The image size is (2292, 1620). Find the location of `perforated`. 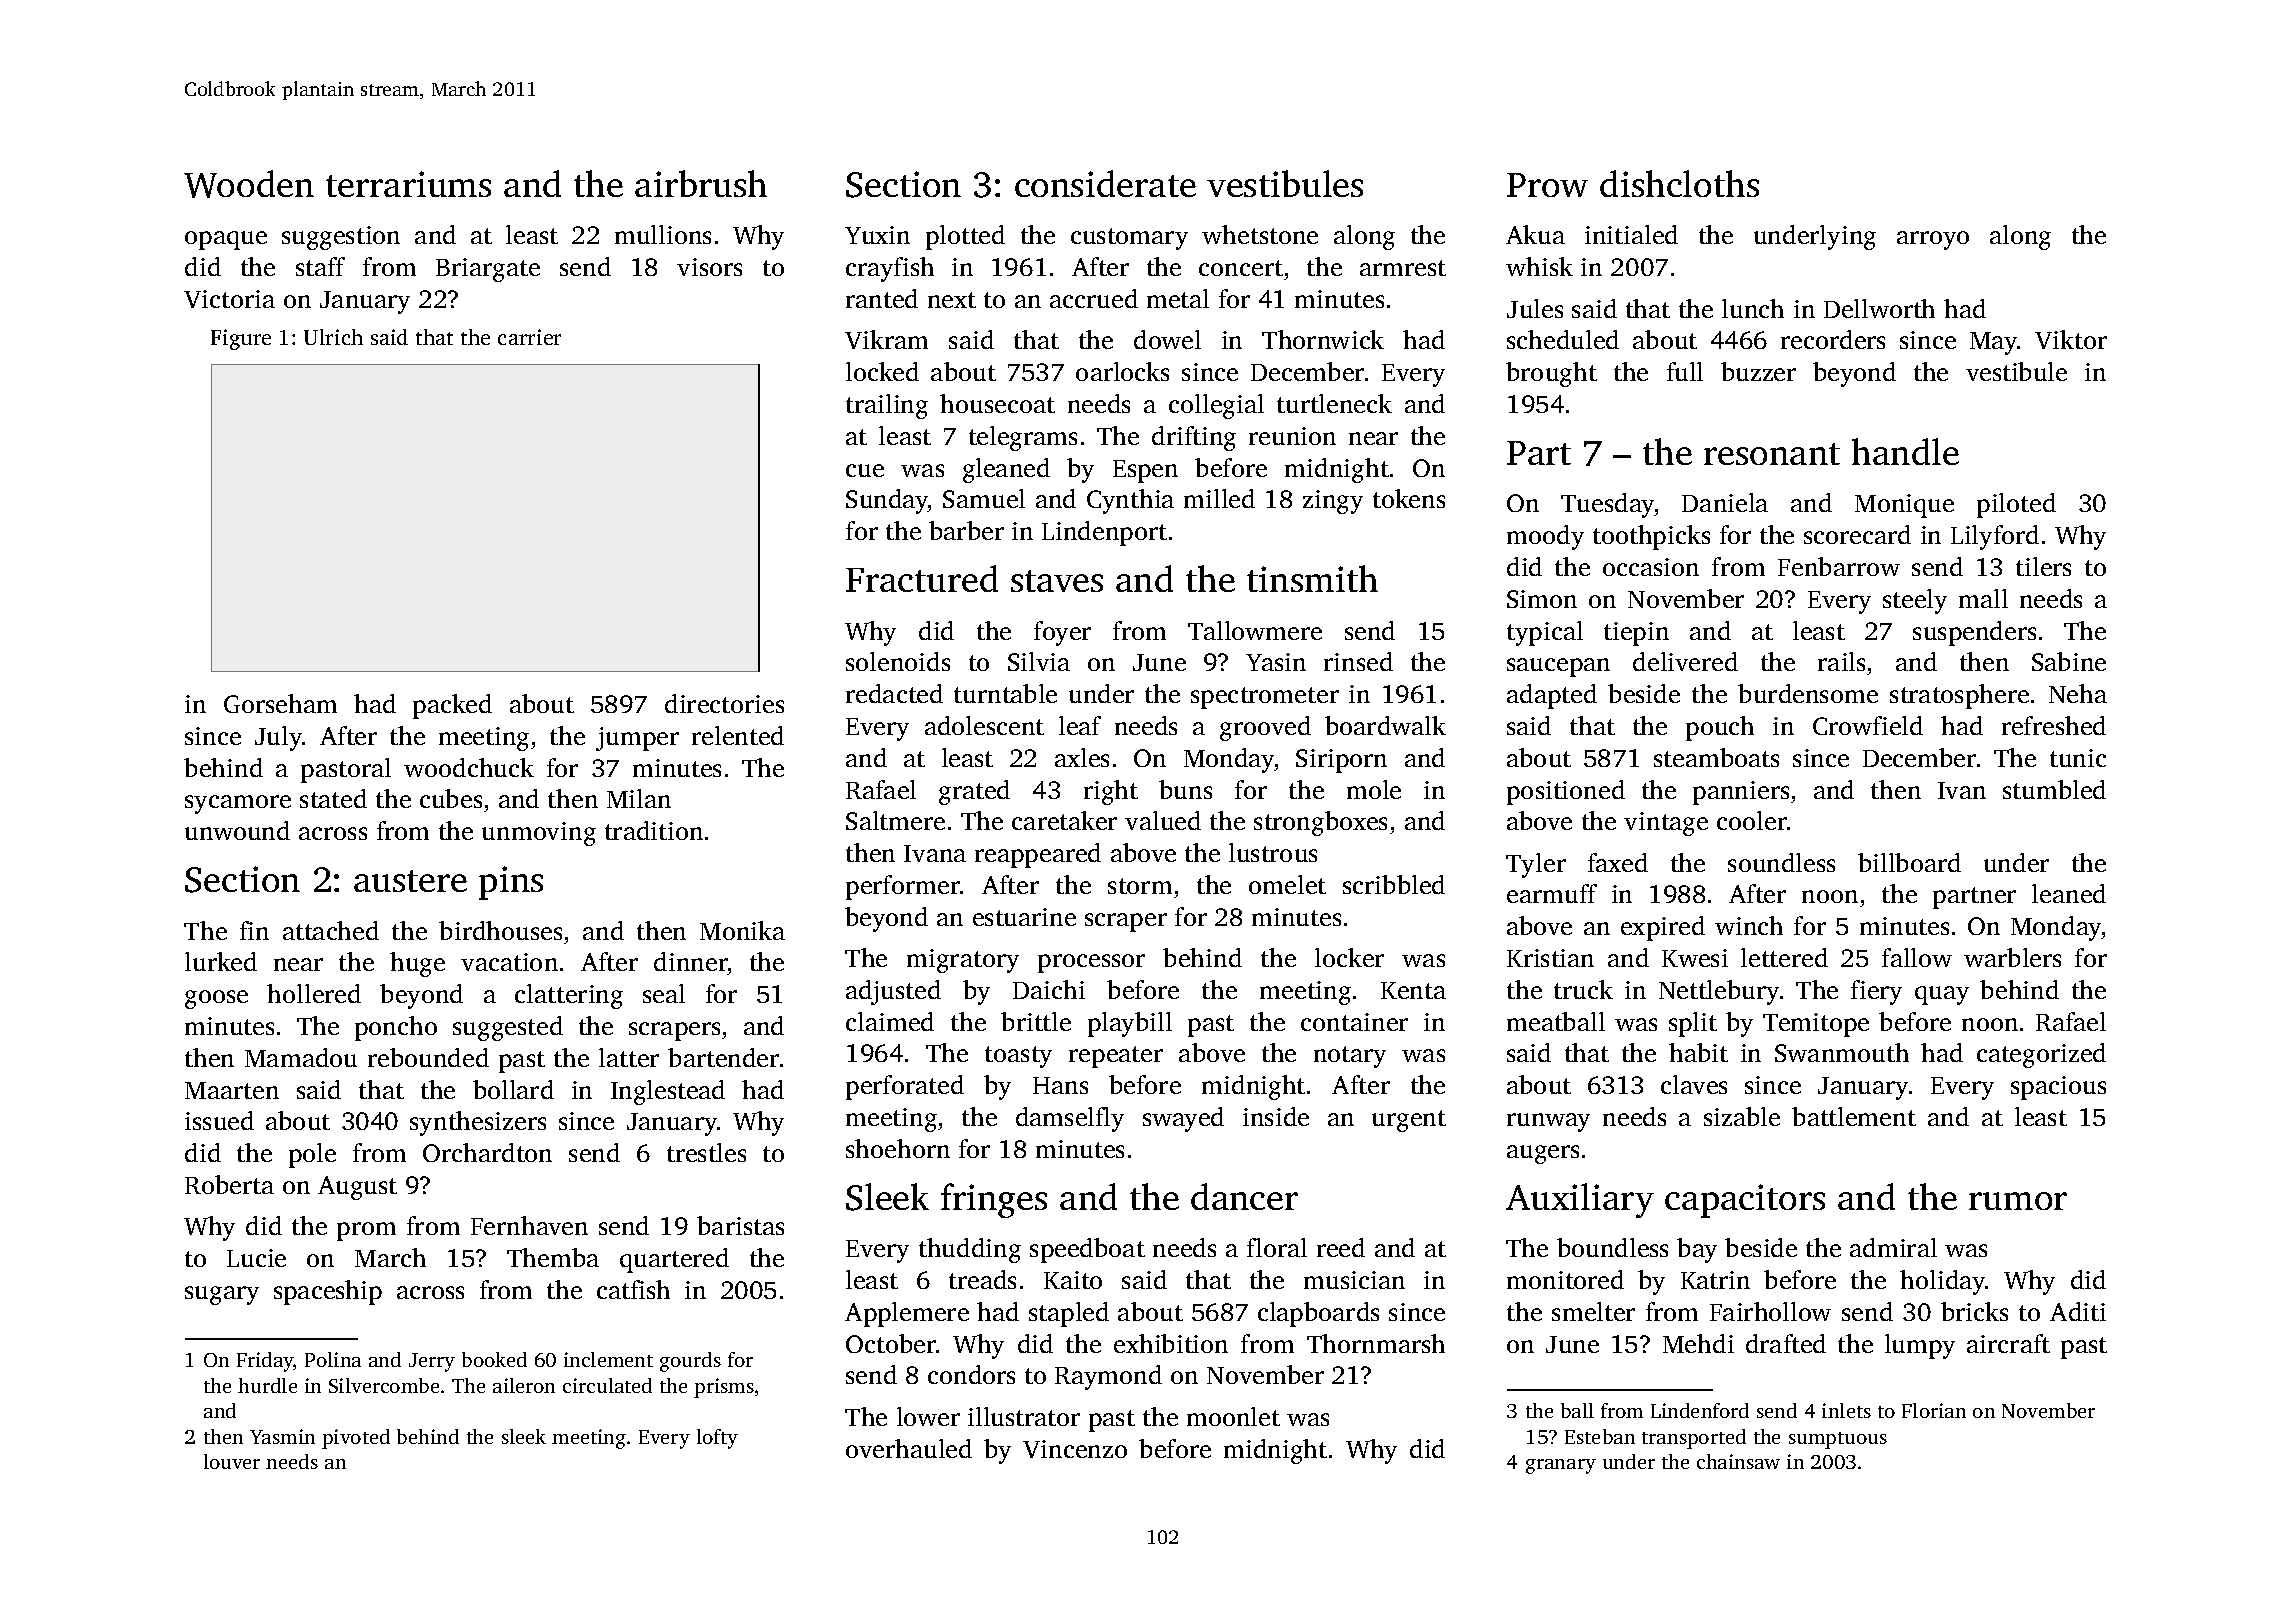

perforated is located at coordinates (905, 1087).
